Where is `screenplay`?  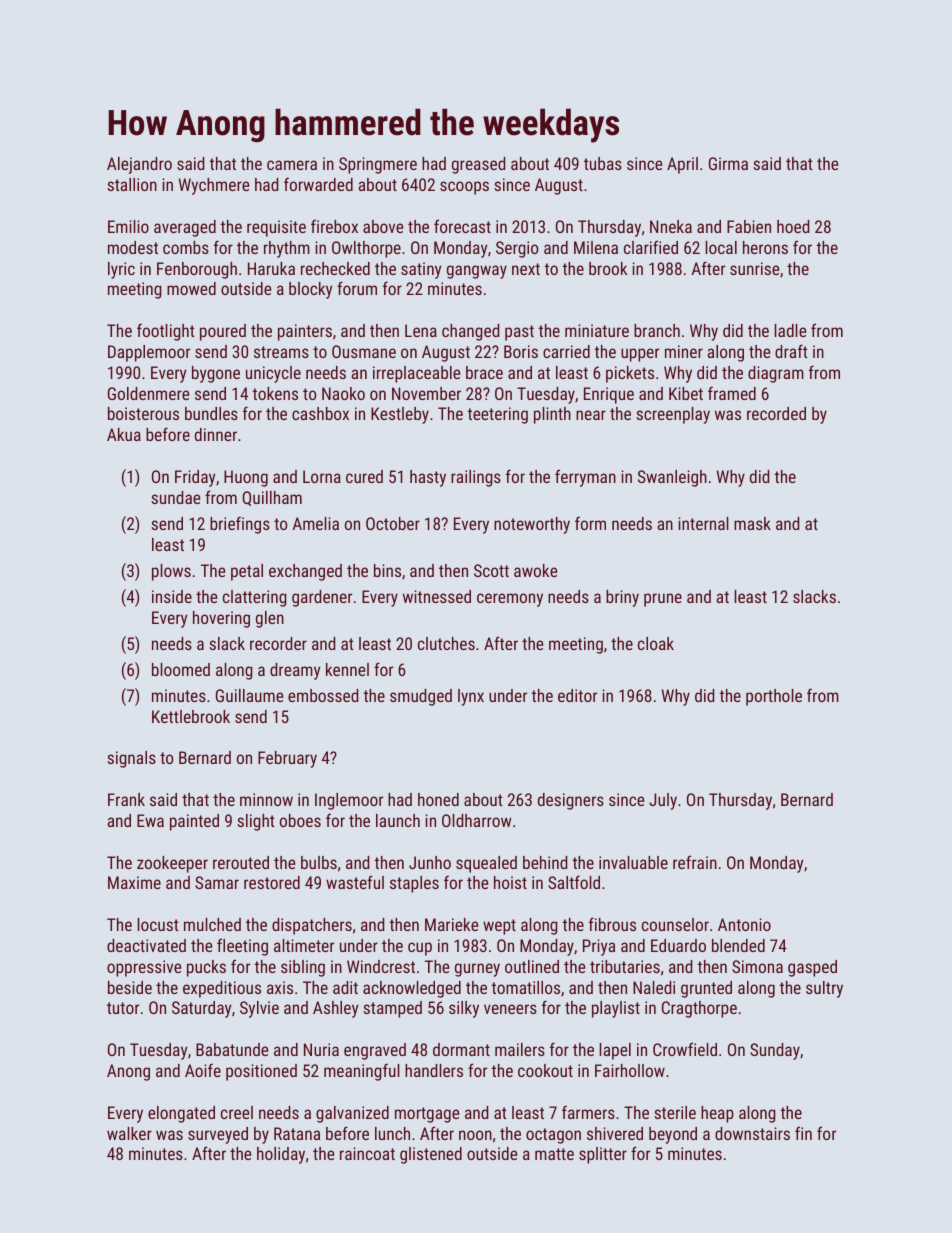
screenplay is located at coordinates (673, 415).
